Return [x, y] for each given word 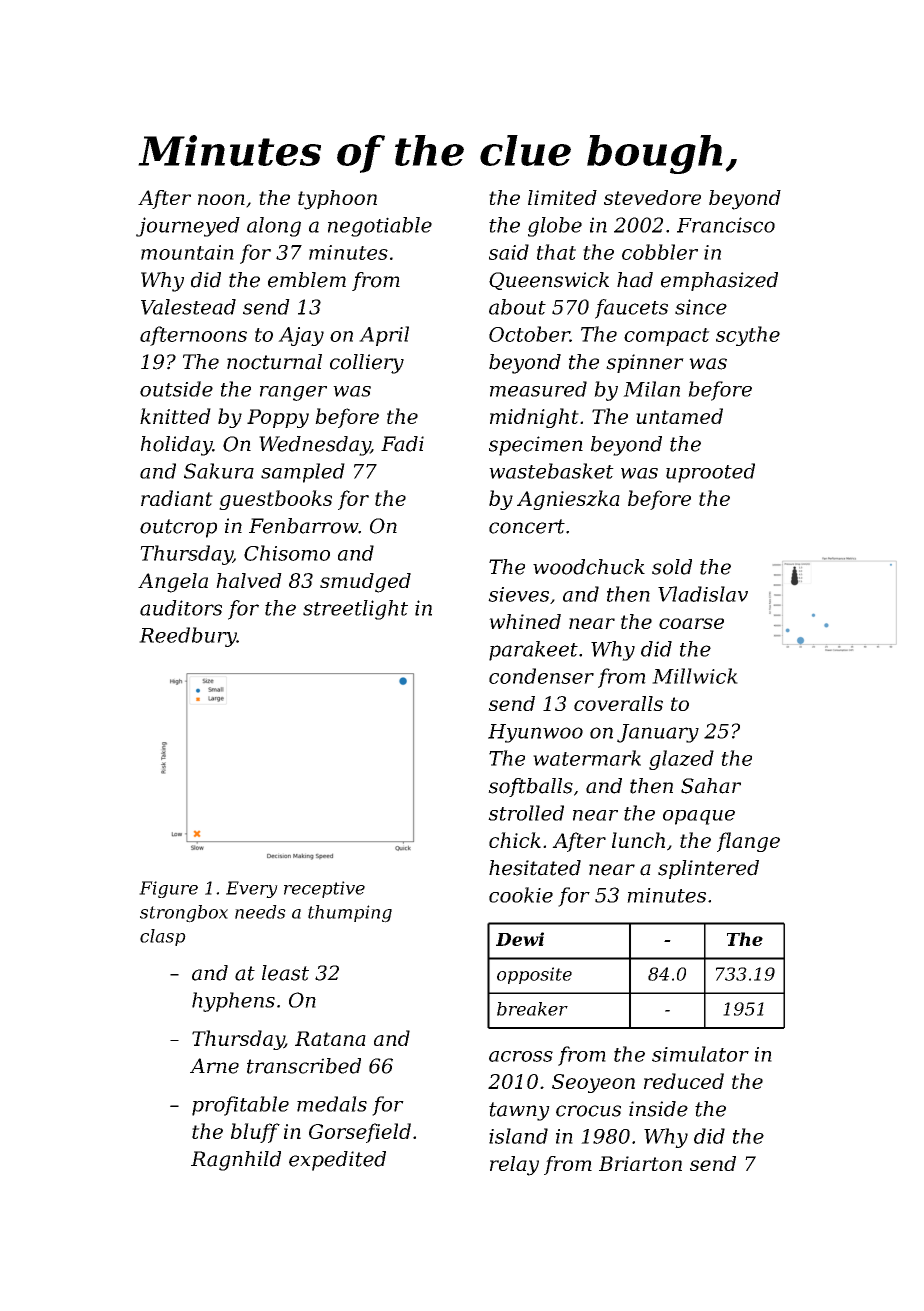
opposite [534, 975]
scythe [748, 336]
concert [527, 526]
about [517, 307]
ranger [293, 393]
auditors [181, 608]
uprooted [710, 473]
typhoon [337, 200]
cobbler [660, 252]
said [509, 252]
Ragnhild [236, 1161]
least [285, 973]
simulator [700, 1054]
